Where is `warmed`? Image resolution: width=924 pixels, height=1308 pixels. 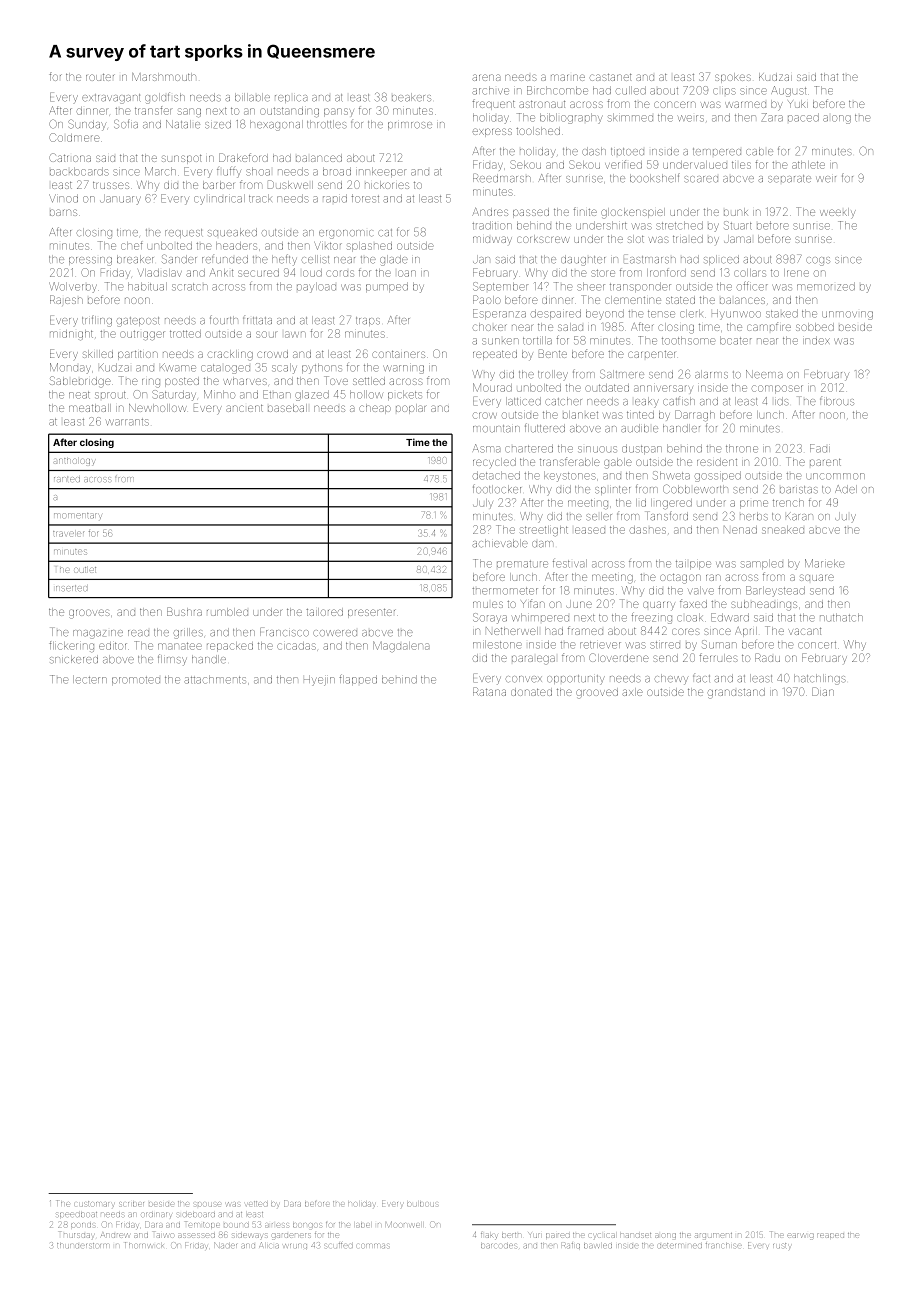 warmed is located at coordinates (745, 104).
